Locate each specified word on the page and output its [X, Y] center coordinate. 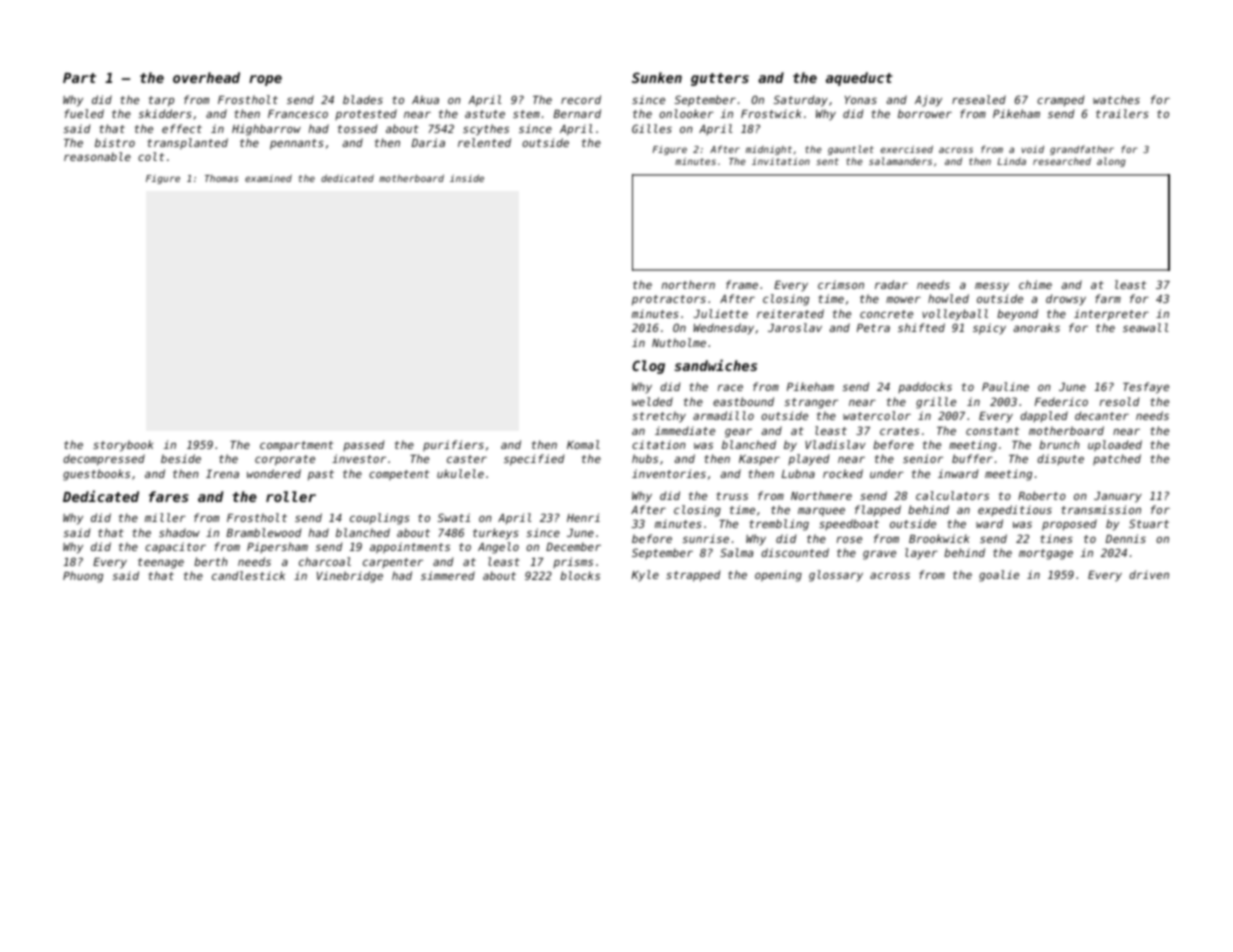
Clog [648, 367]
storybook [123, 446]
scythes [486, 130]
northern [688, 284]
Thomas [221, 178]
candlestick [248, 575]
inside [467, 178]
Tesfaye [1146, 388]
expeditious [1015, 510]
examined [268, 178]
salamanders [900, 161]
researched [1062, 161]
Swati [454, 517]
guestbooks [96, 475]
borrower [925, 113]
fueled [84, 113]
